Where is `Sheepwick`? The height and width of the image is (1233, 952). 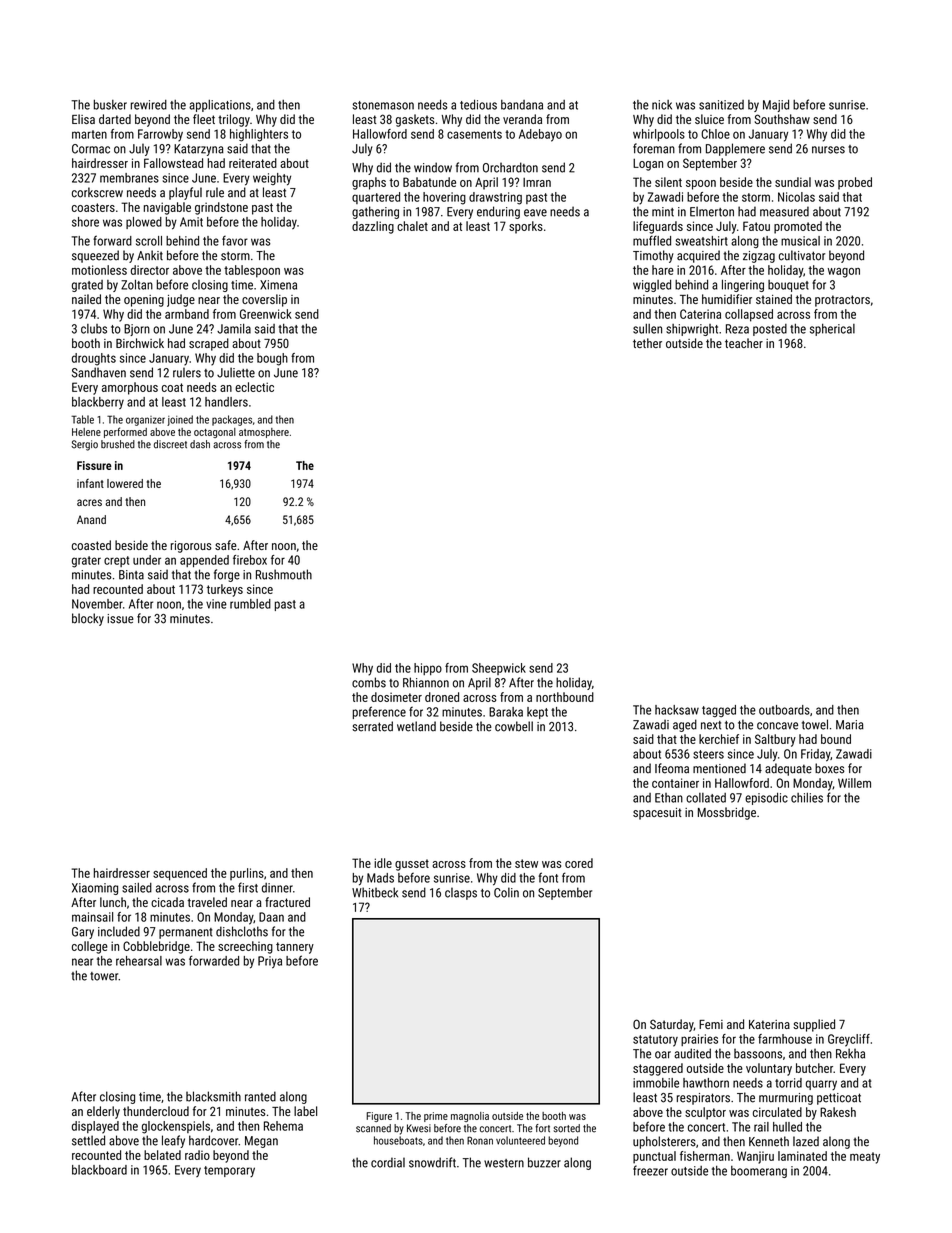
Sheepwick is located at coordinates (499, 669).
